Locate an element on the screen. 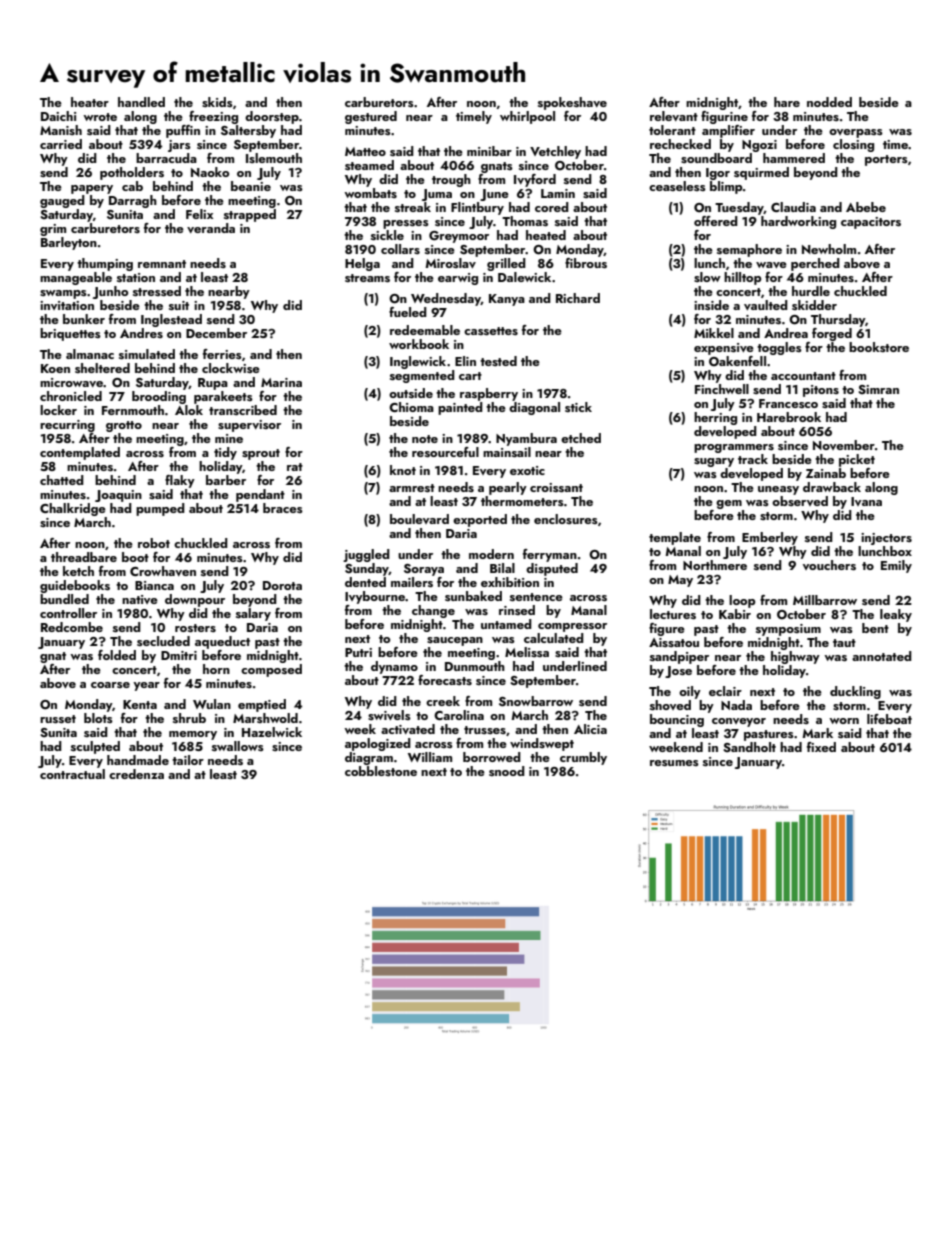 This screenshot has height=1233, width=952. closing is located at coordinates (853, 145).
